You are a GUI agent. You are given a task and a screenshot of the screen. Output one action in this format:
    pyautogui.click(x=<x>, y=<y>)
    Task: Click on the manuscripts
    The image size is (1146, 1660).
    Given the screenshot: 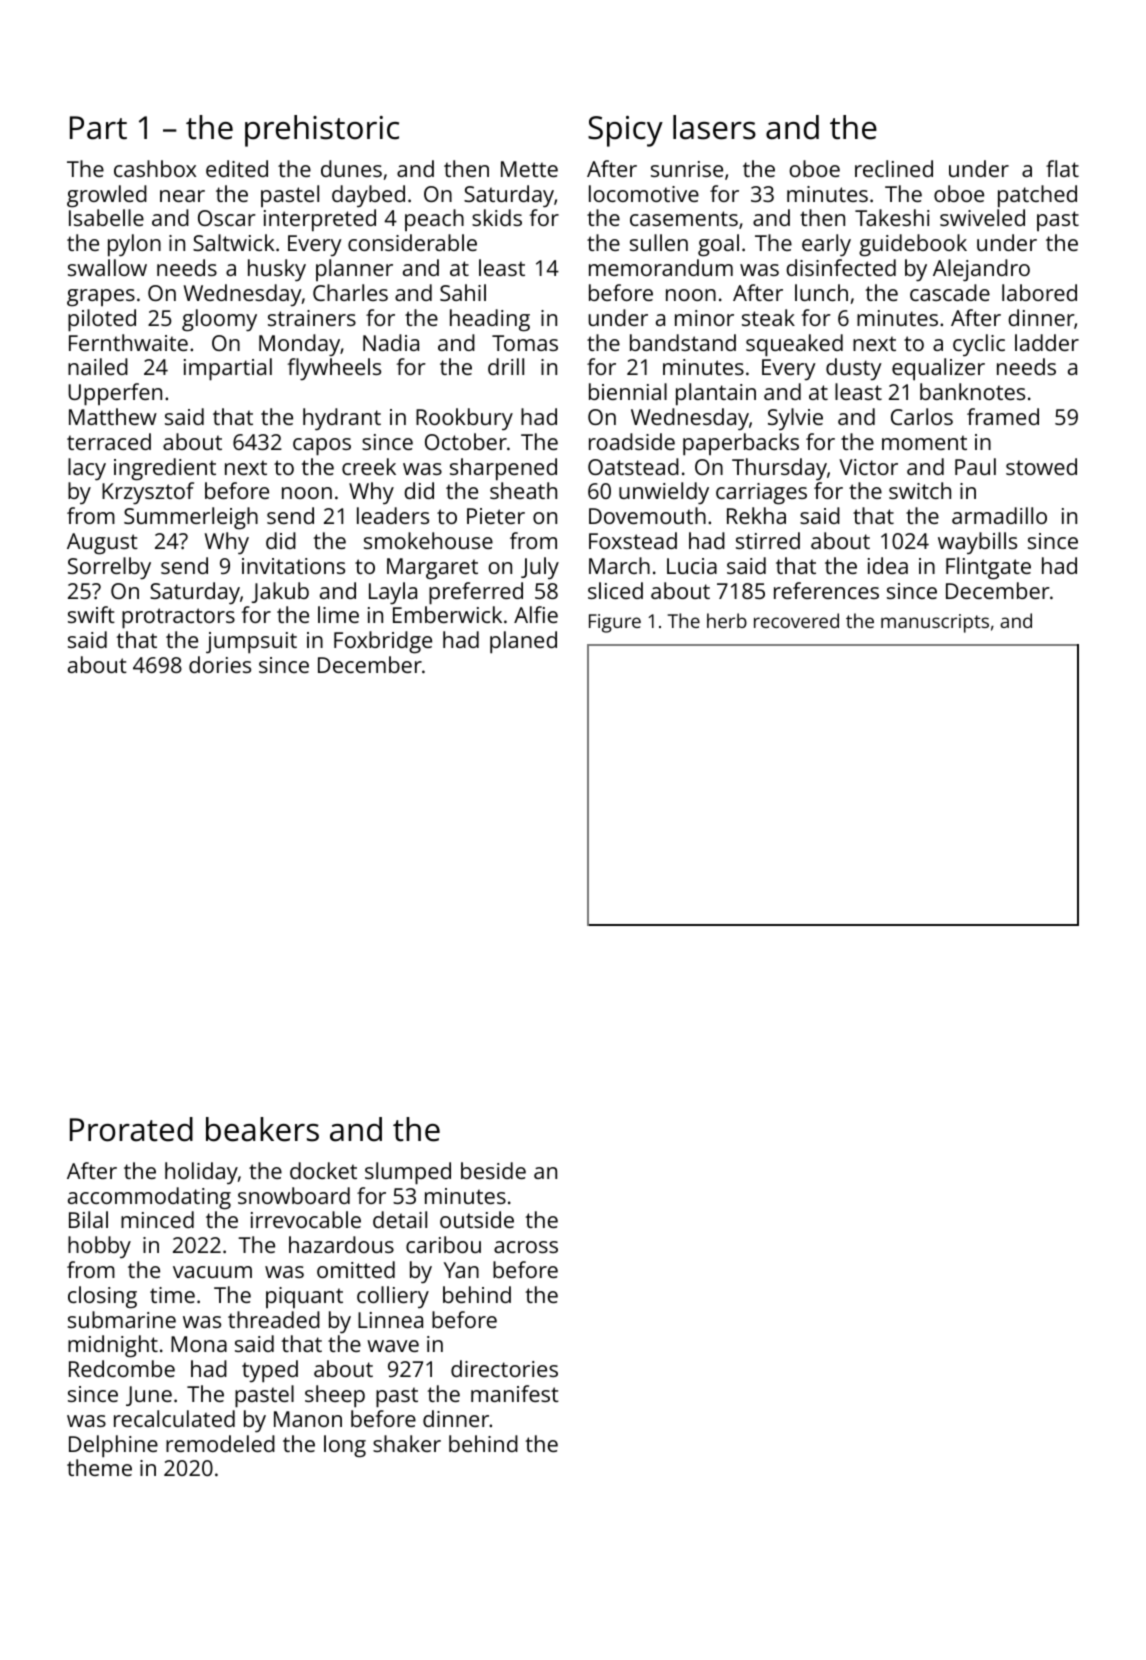 What is the action you would take?
    pyautogui.click(x=935, y=623)
